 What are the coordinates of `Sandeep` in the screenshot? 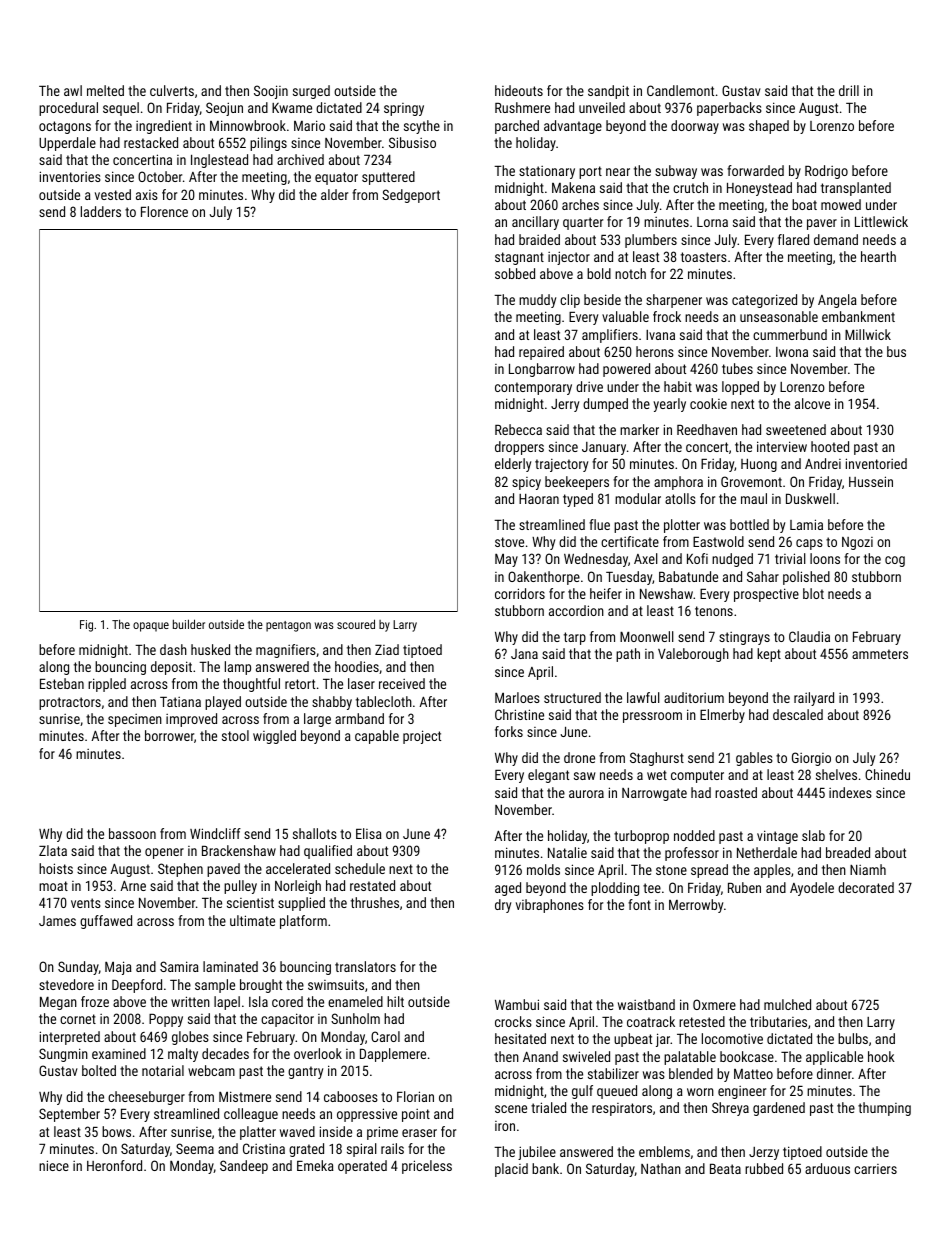 It's located at (244, 1167).
